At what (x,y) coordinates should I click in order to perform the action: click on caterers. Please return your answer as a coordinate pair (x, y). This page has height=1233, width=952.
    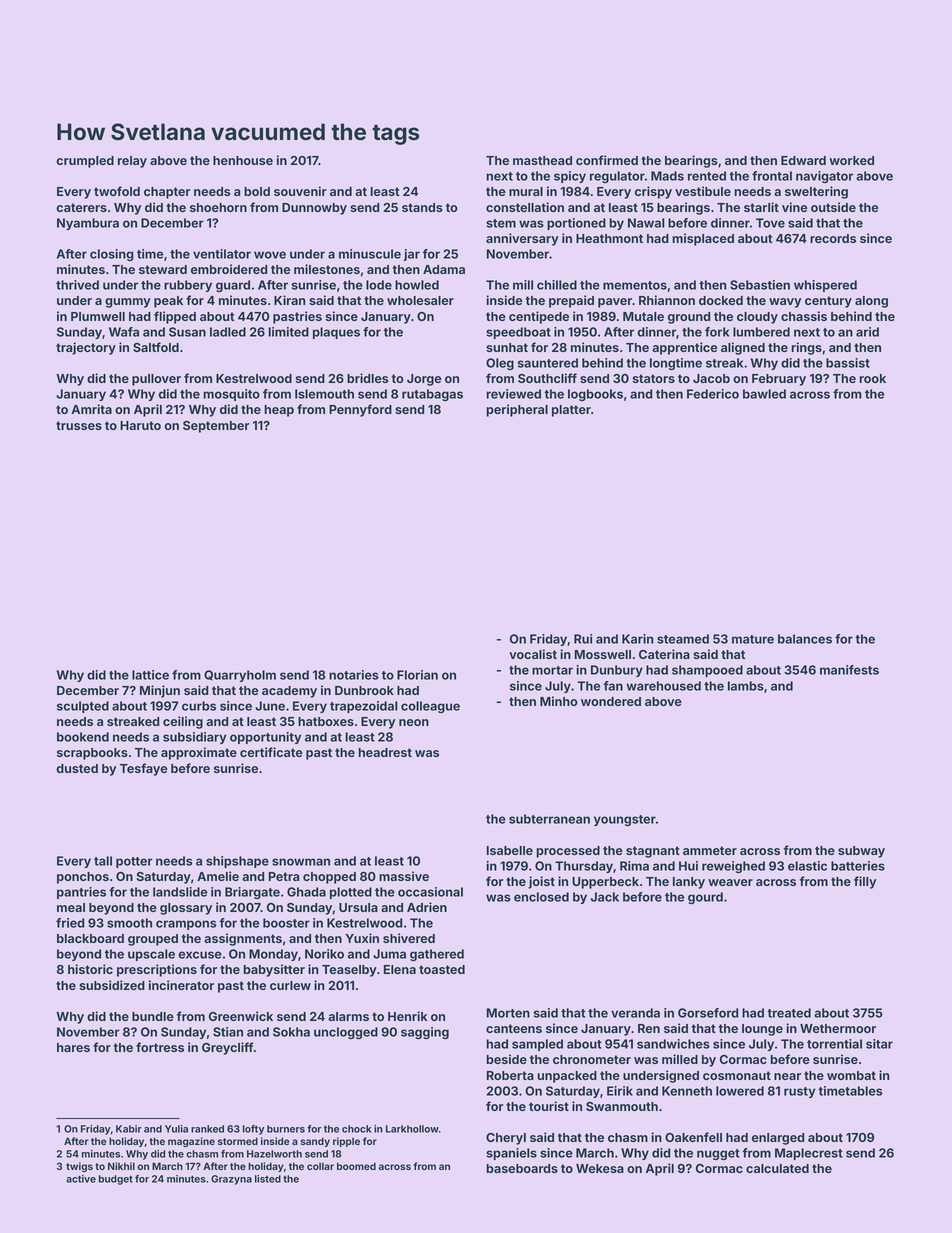
    Looking at the image, I should click on (81, 207).
